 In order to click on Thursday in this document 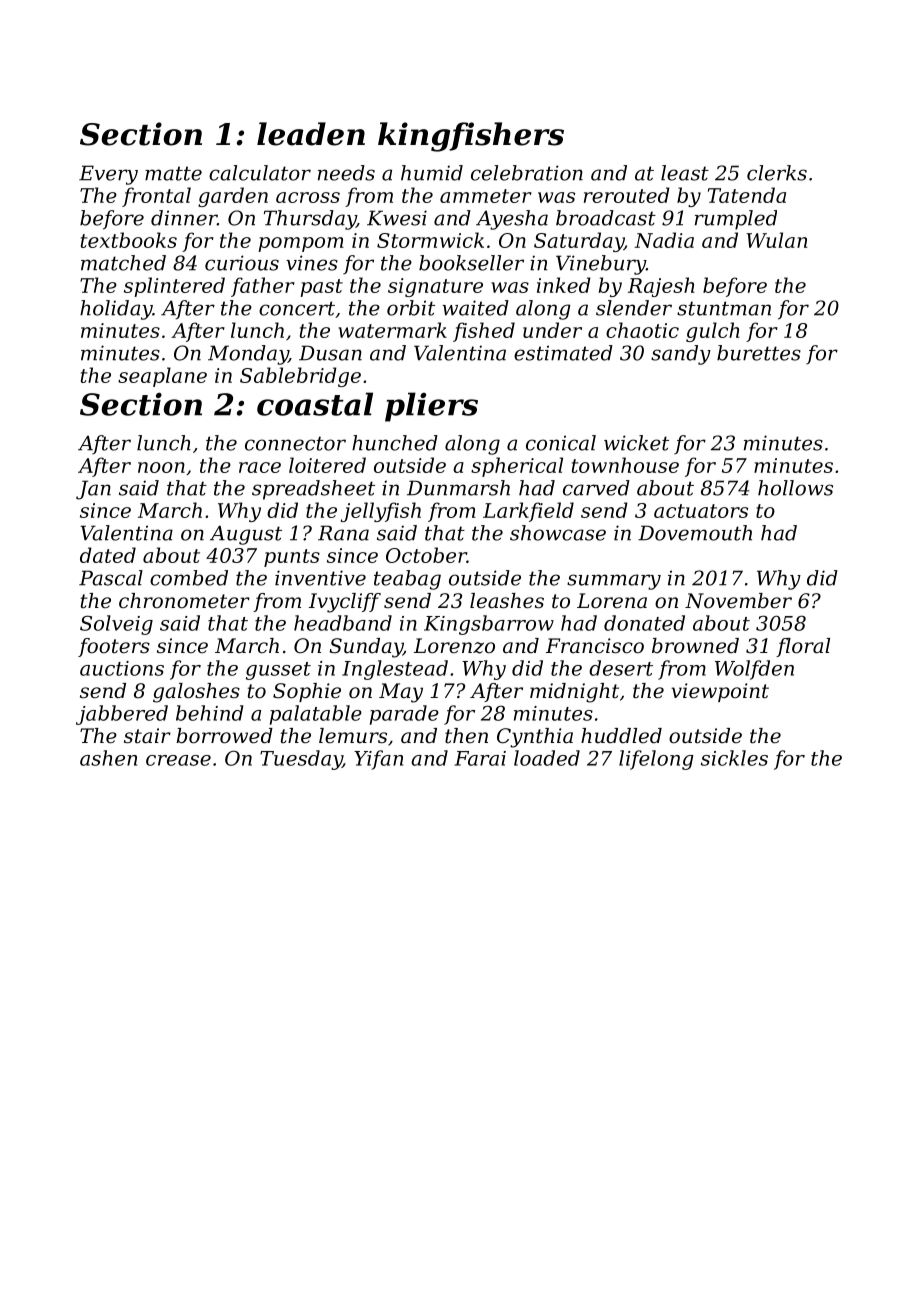, I will do `click(310, 220)`.
